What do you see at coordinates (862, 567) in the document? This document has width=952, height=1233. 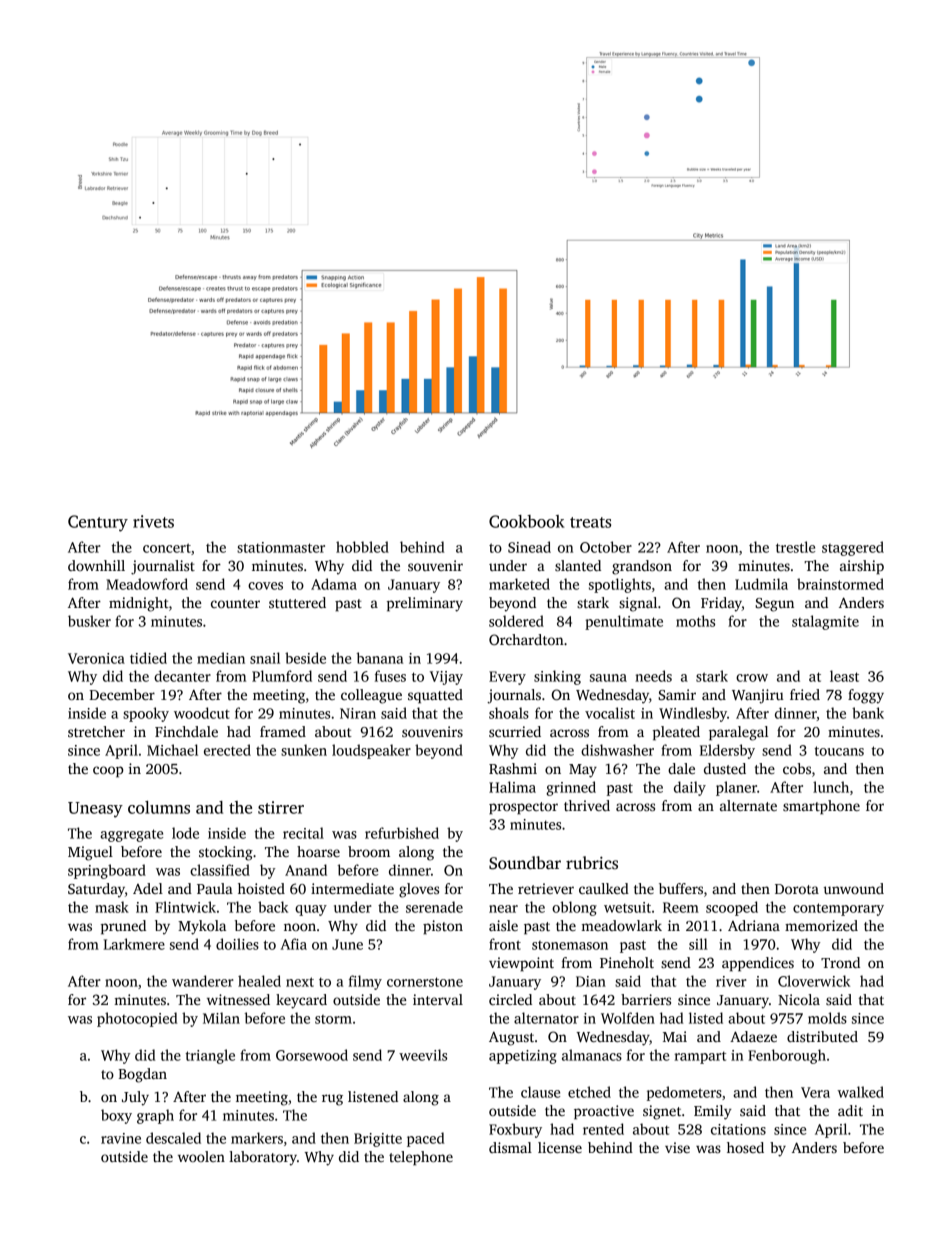 I see `airship` at bounding box center [862, 567].
